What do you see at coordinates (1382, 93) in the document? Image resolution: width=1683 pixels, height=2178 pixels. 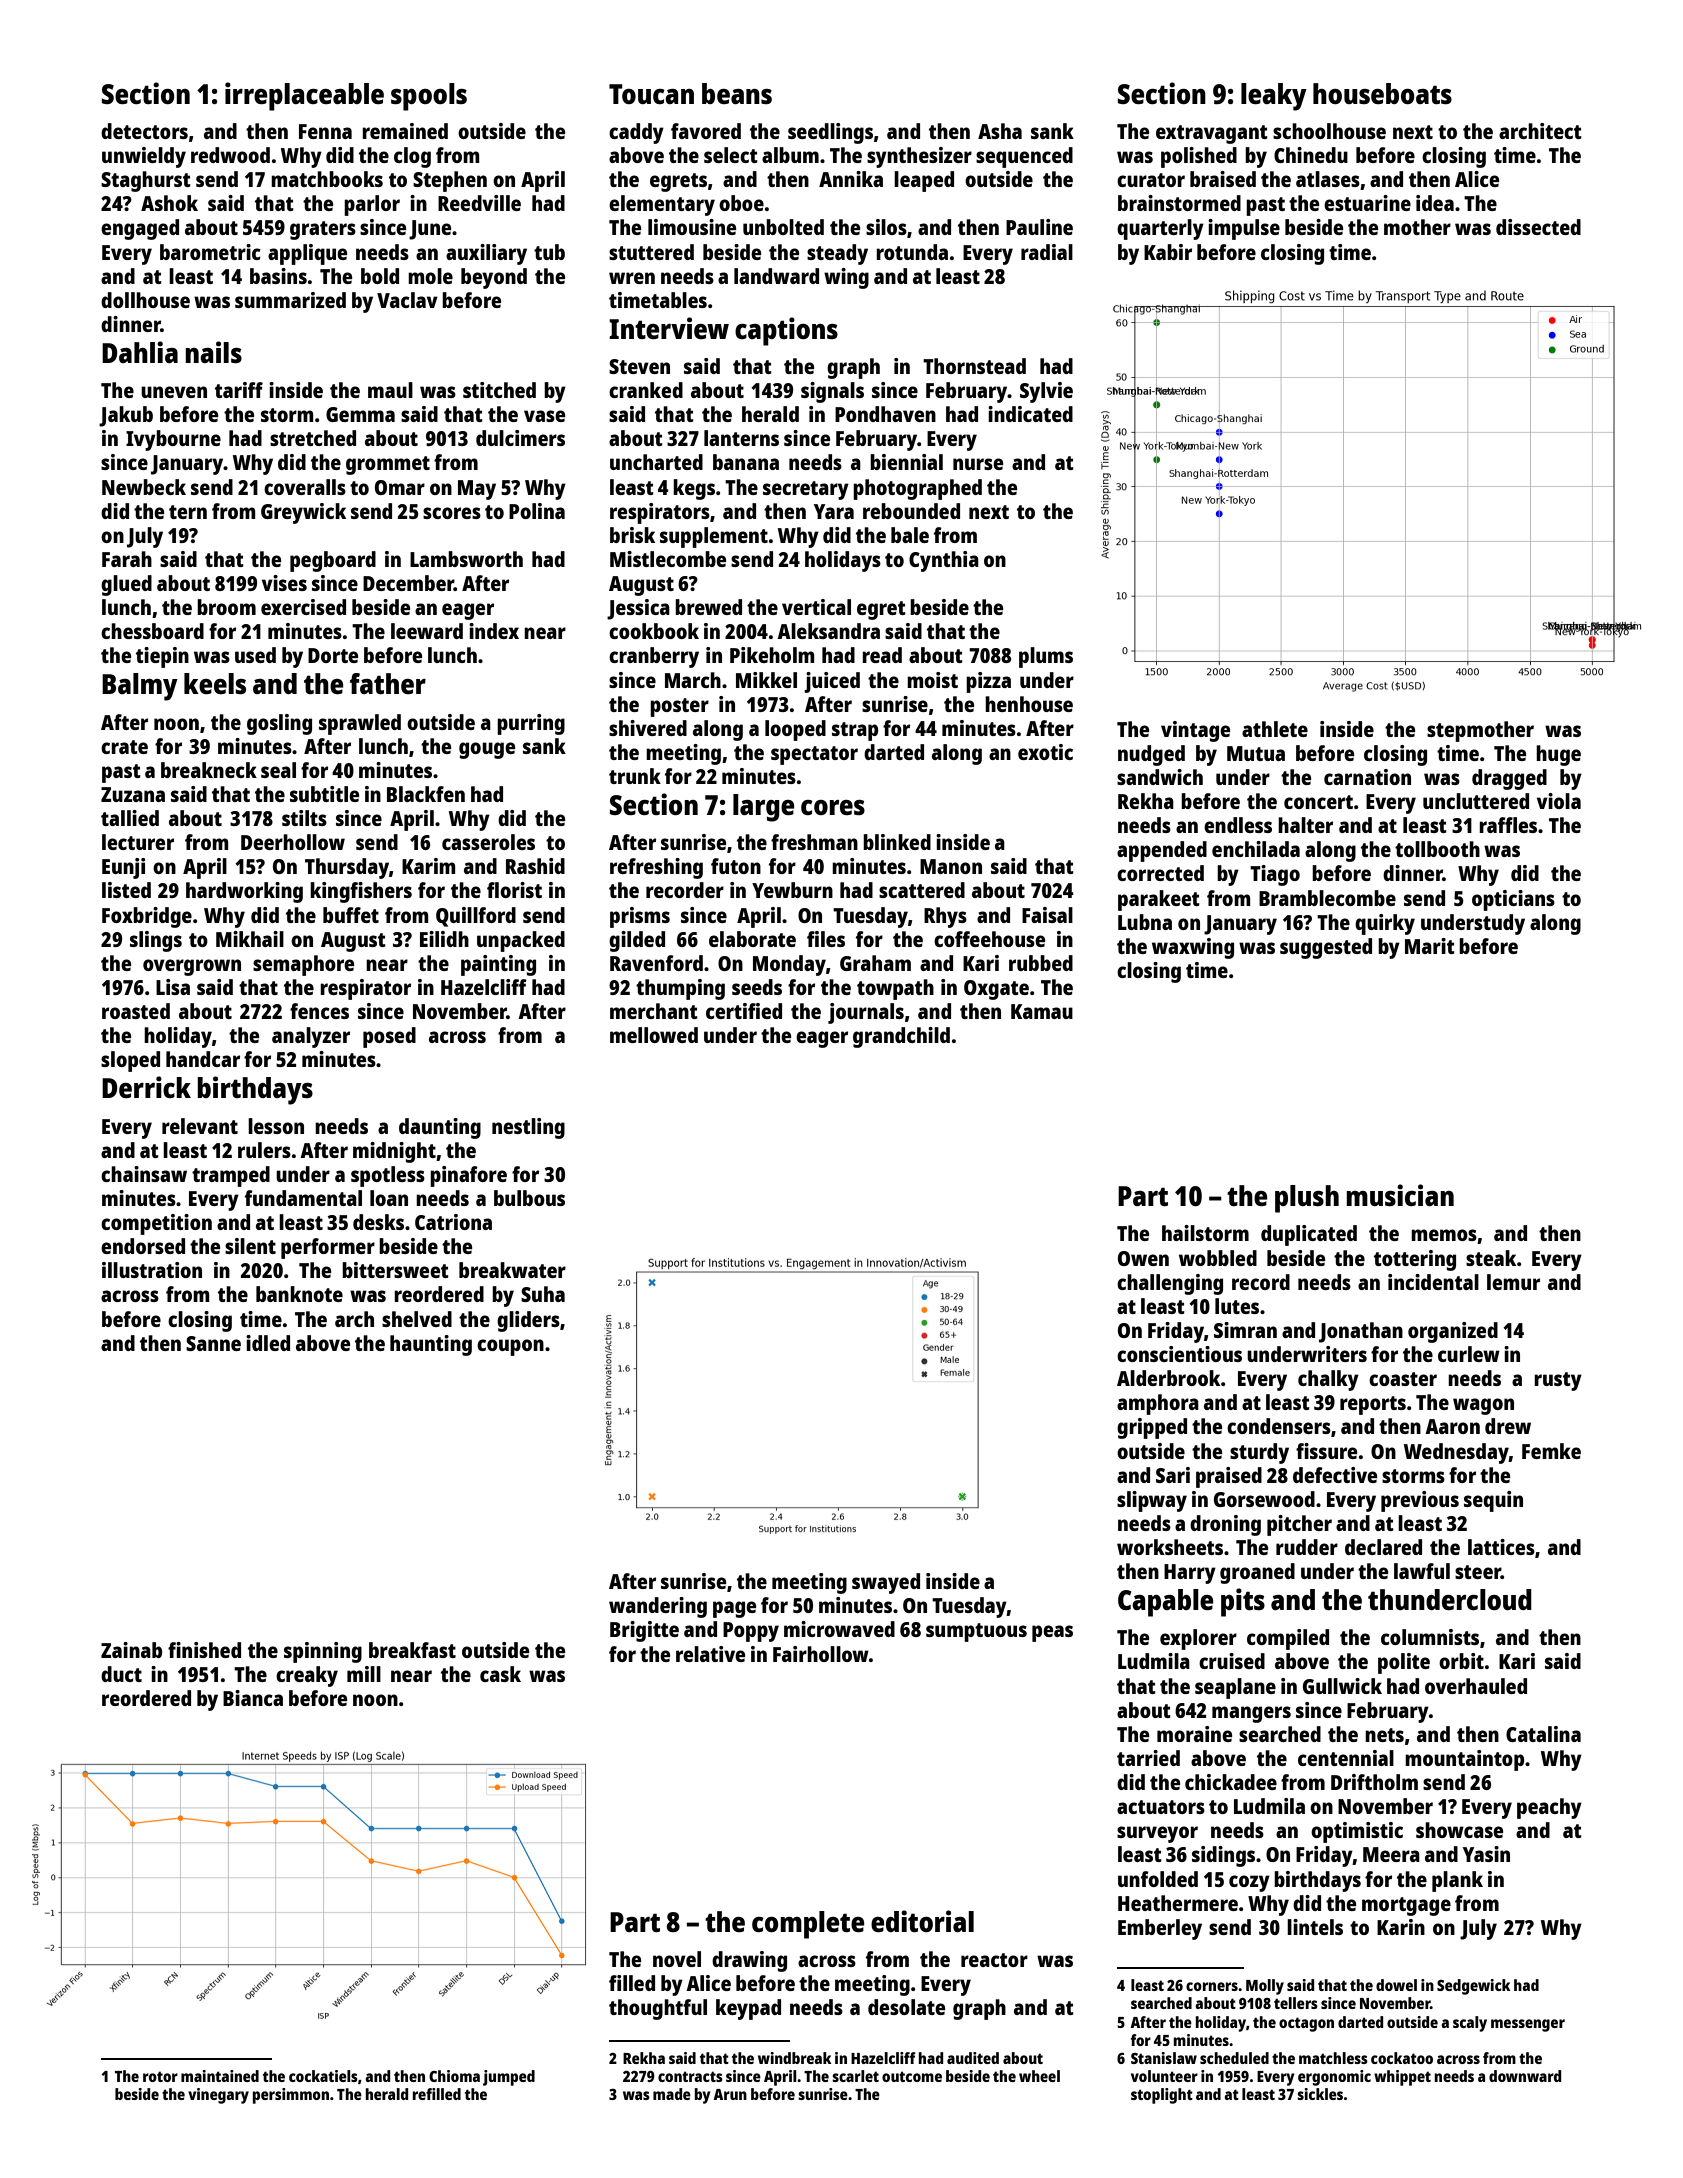 I see `houseboats` at bounding box center [1382, 93].
